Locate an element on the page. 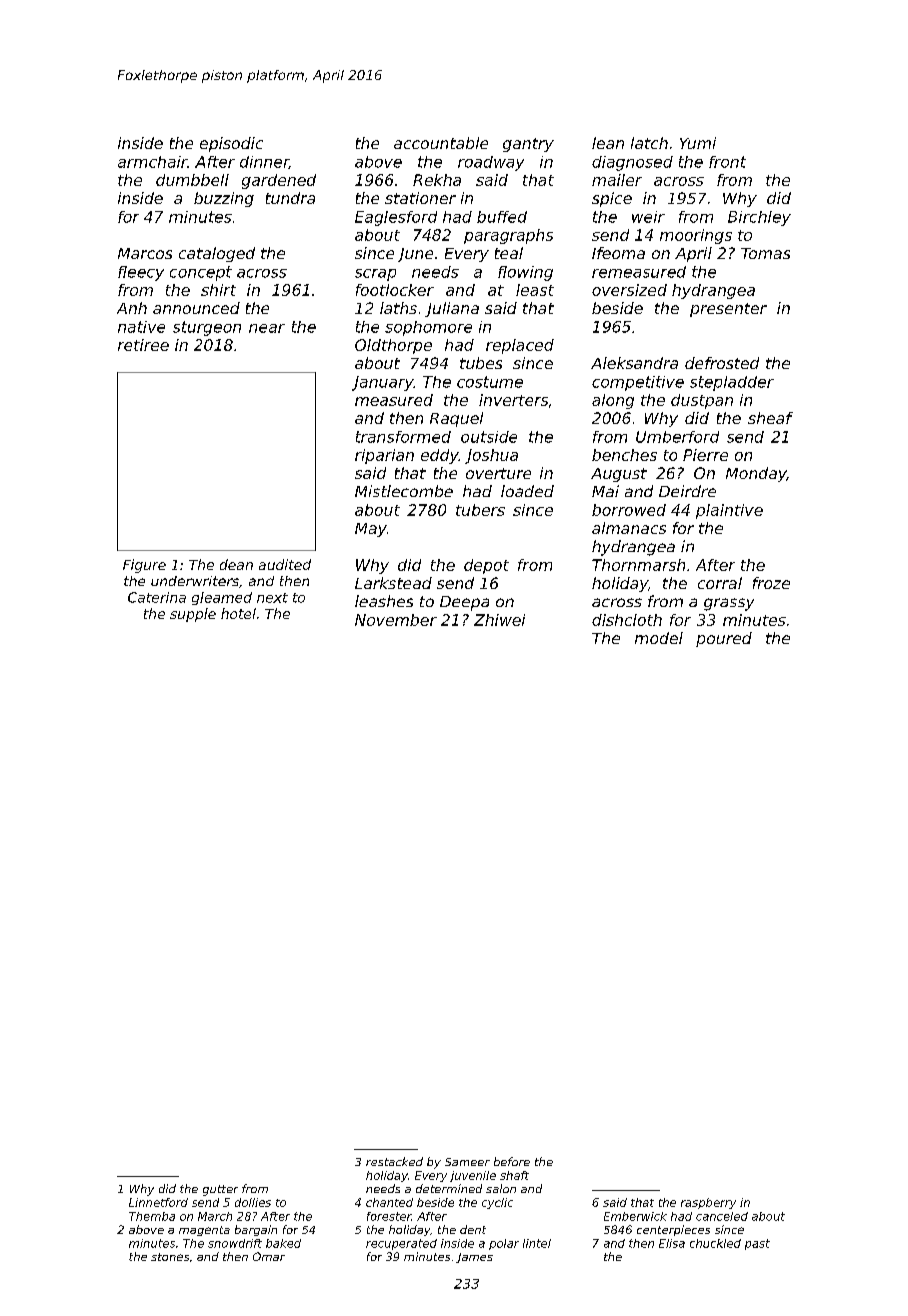 The height and width of the page is (1316, 908). latch is located at coordinates (649, 143).
